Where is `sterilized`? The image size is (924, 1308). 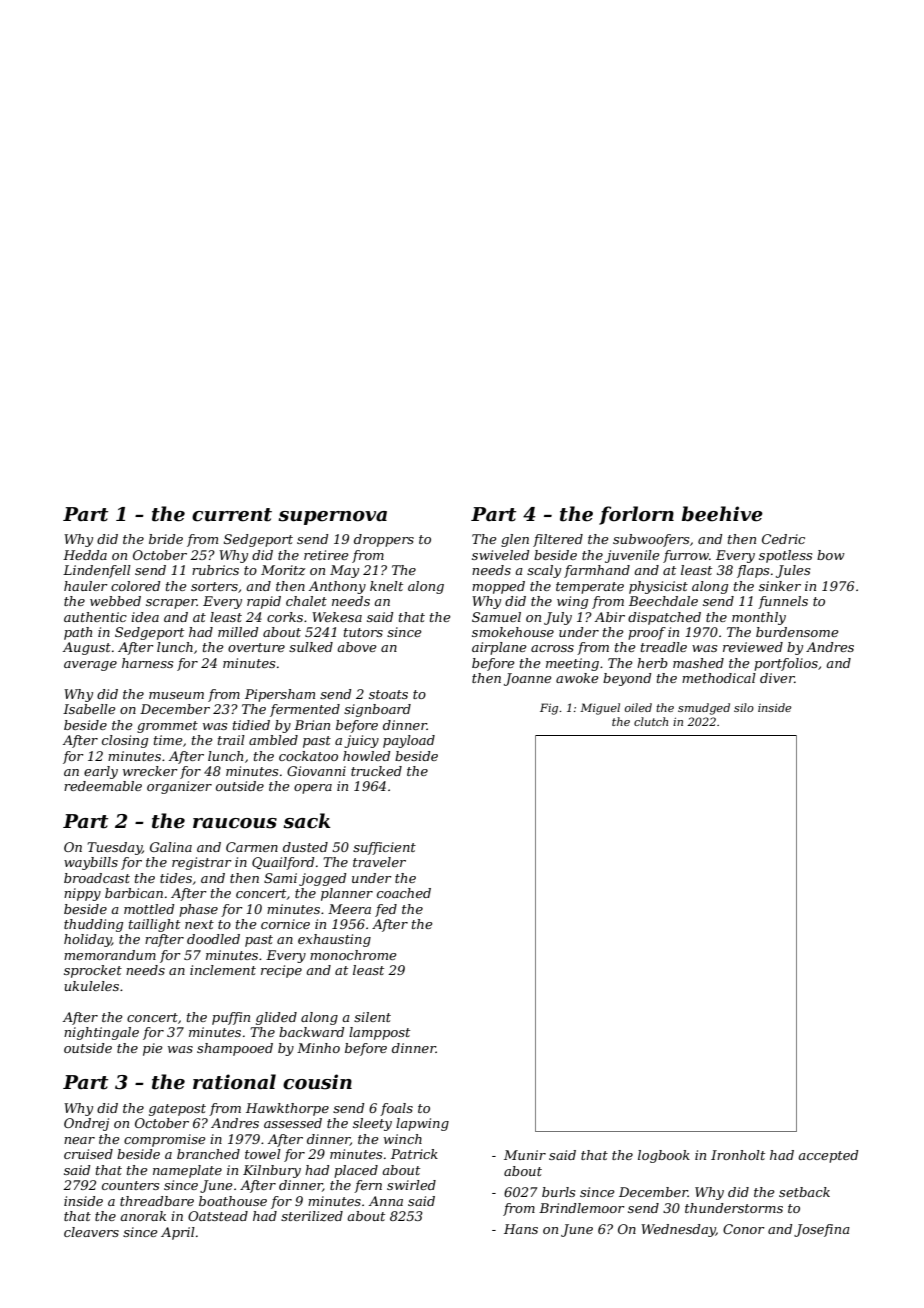 sterilized is located at coordinates (312, 1216).
